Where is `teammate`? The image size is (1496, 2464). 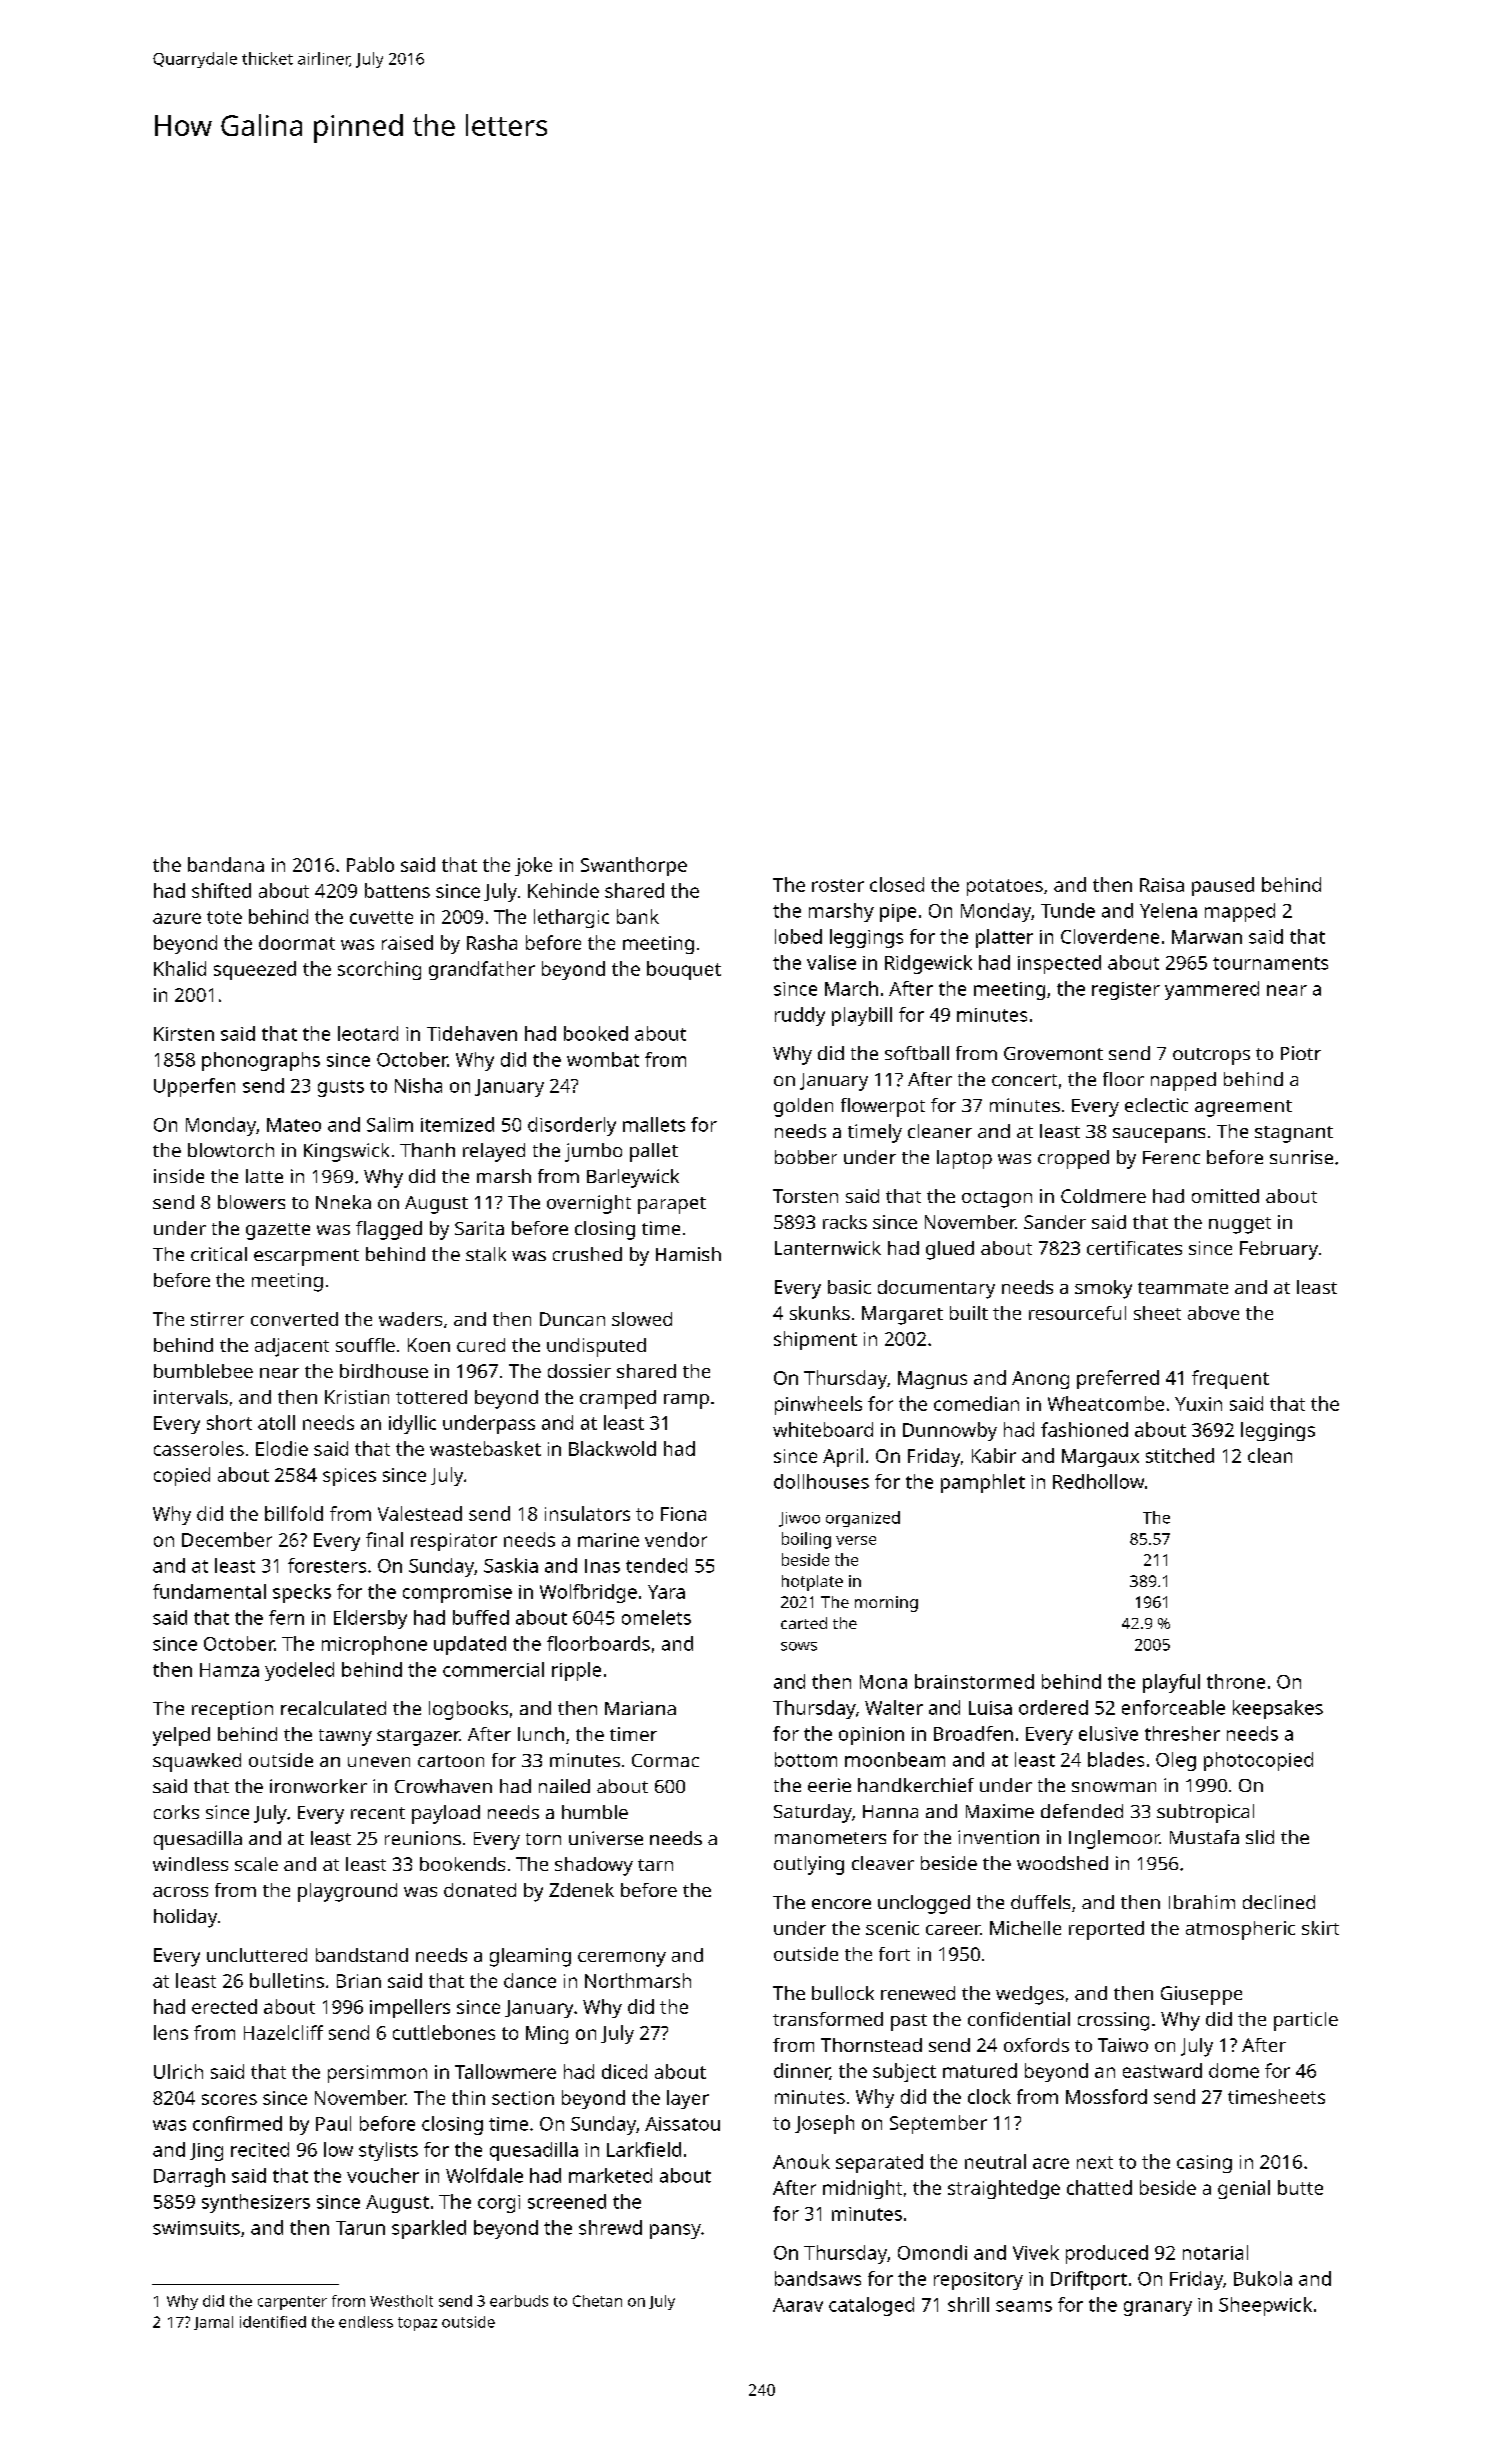 teammate is located at coordinates (1183, 1288).
